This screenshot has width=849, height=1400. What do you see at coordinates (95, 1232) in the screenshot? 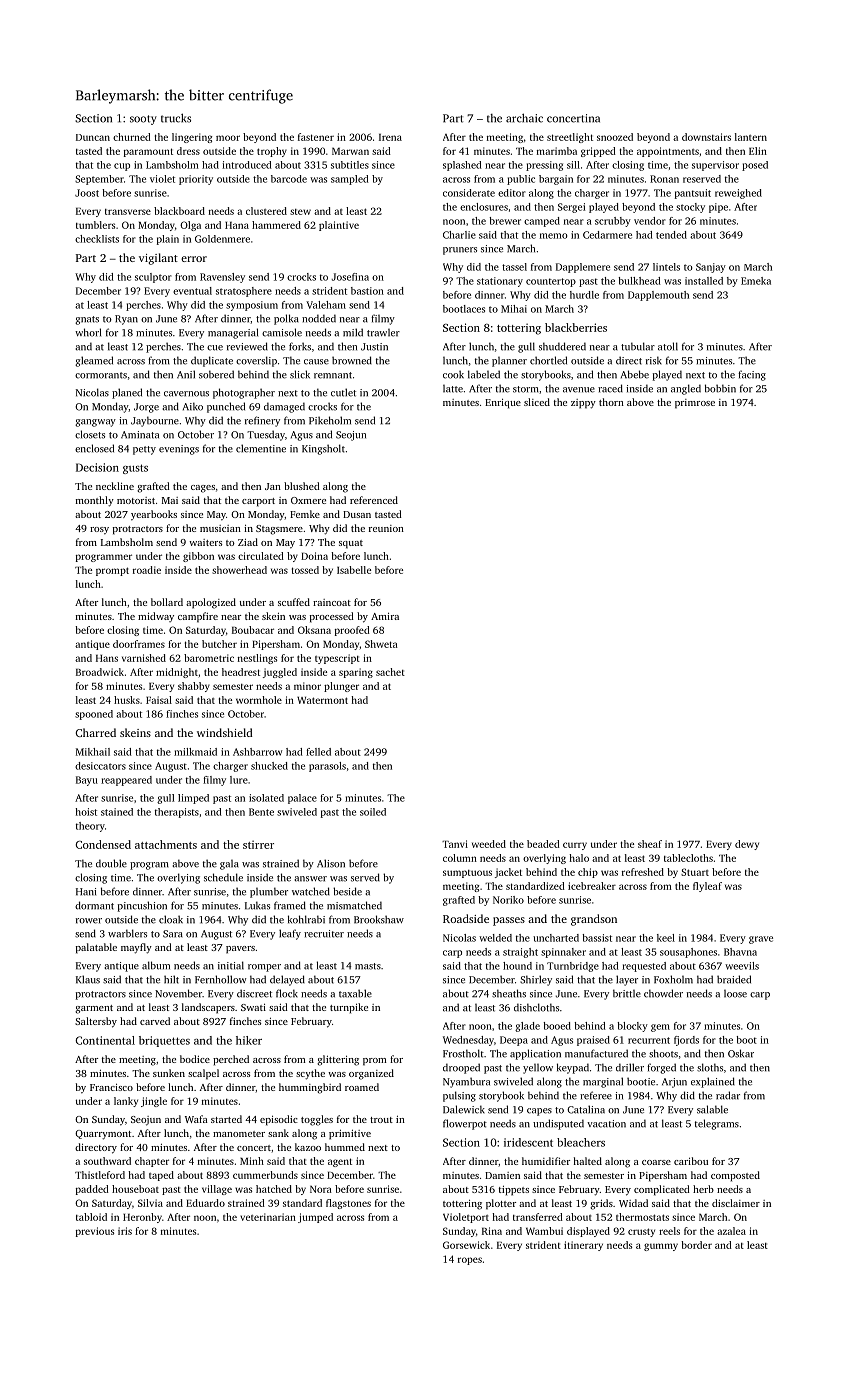
I see `previous` at bounding box center [95, 1232].
